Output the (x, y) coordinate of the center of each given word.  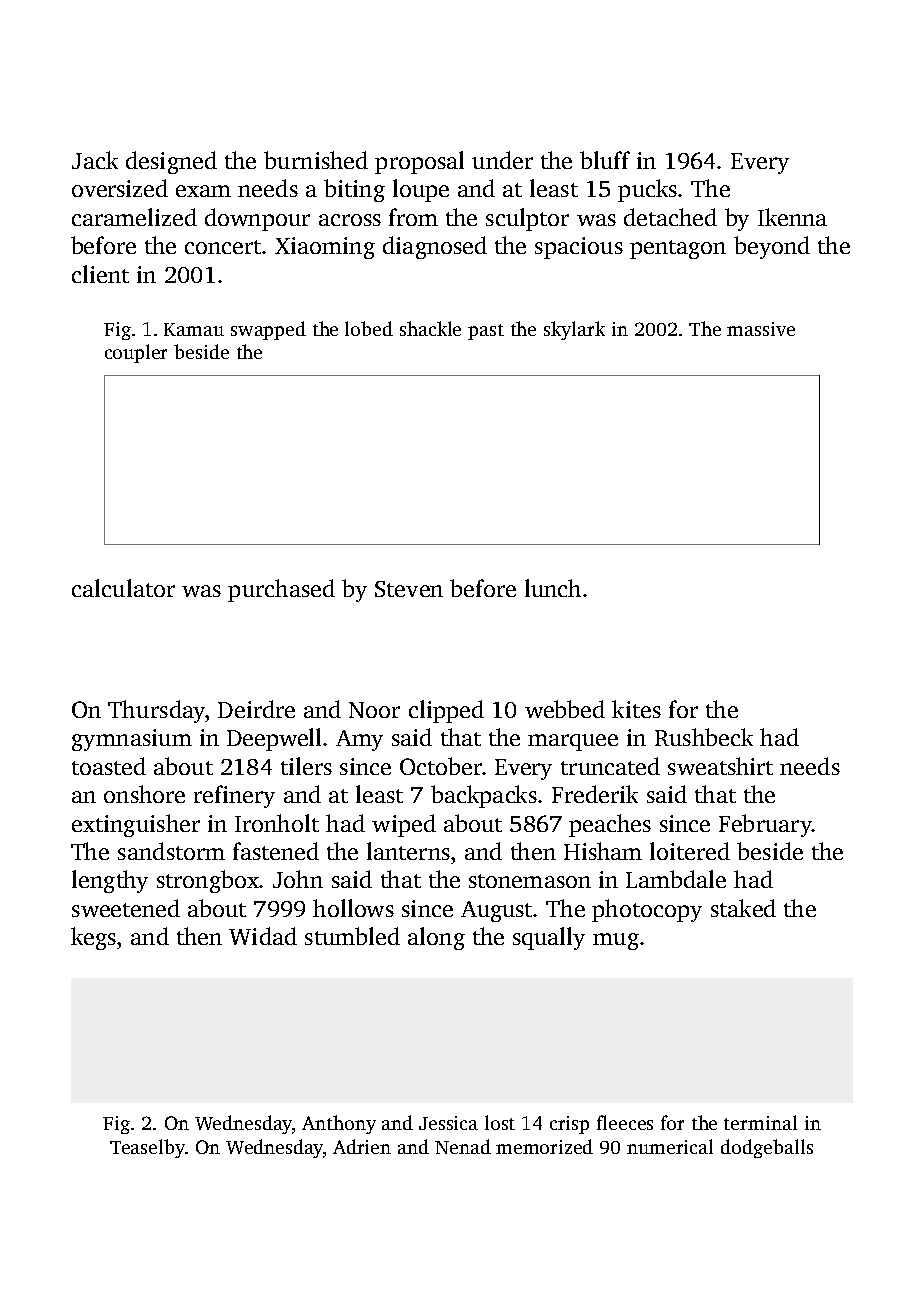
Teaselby (147, 1148)
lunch (553, 588)
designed (171, 162)
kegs (93, 938)
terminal (760, 1122)
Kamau (194, 329)
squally (549, 938)
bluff (605, 160)
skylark (574, 330)
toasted (109, 766)
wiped (404, 825)
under (502, 160)
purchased (281, 590)
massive (761, 329)
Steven (409, 589)
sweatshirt (720, 766)
